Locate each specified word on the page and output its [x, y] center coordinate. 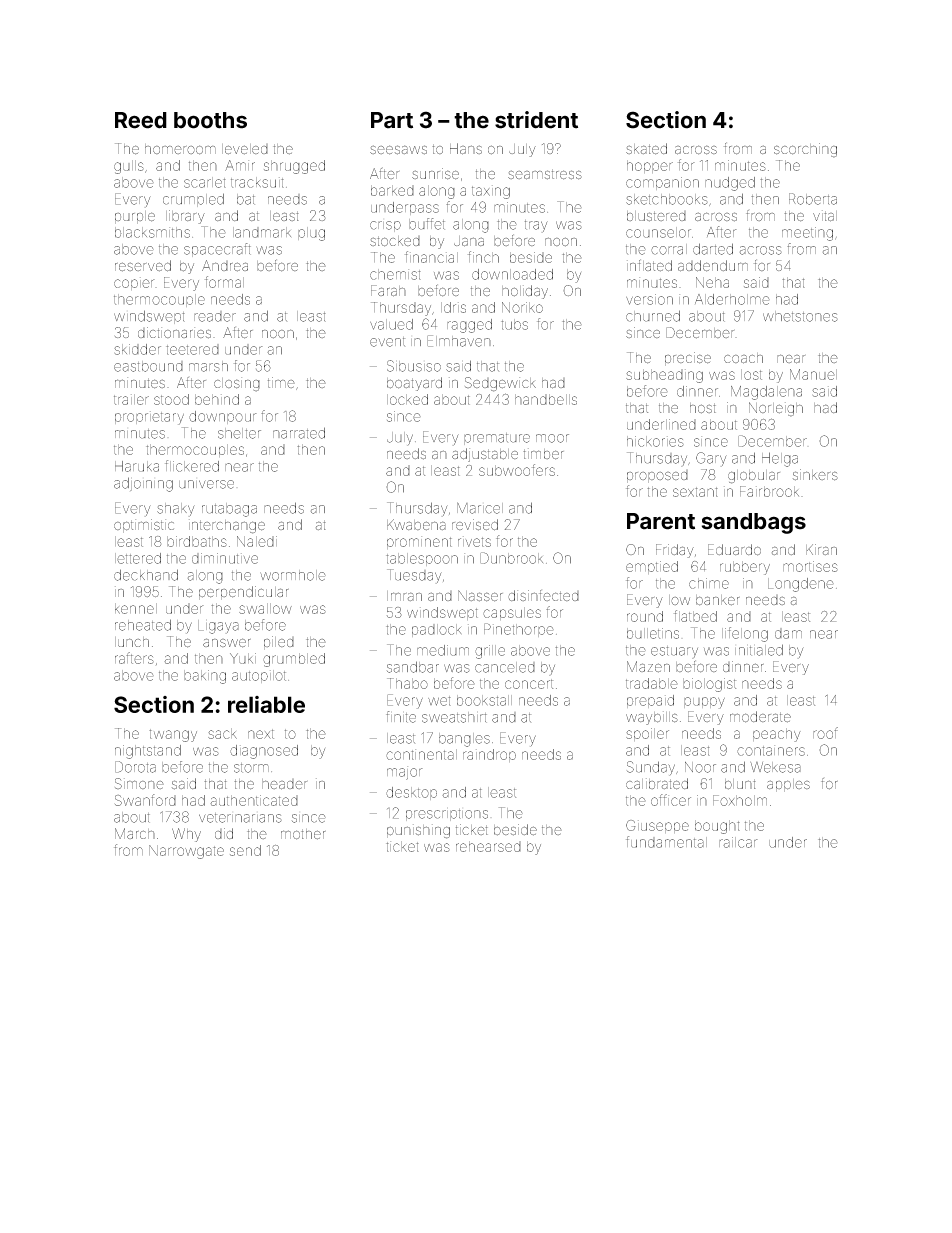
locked [407, 399]
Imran [404, 596]
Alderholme [732, 299]
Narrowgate [186, 852]
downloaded [512, 274]
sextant [695, 492]
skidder [137, 349]
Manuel [813, 374]
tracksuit [257, 182]
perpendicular [244, 593]
